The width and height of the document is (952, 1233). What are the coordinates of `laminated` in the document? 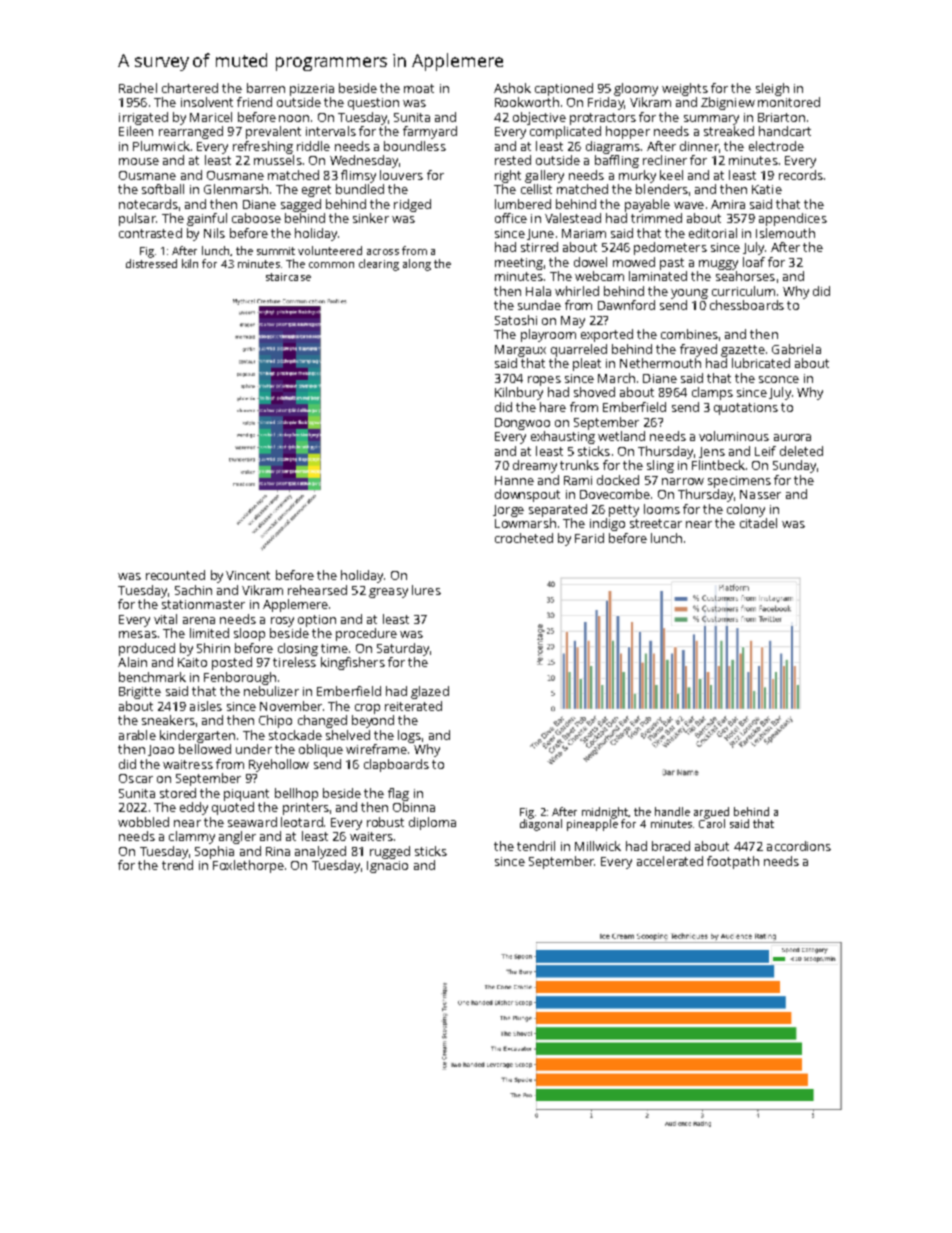 It's located at (658, 276).
